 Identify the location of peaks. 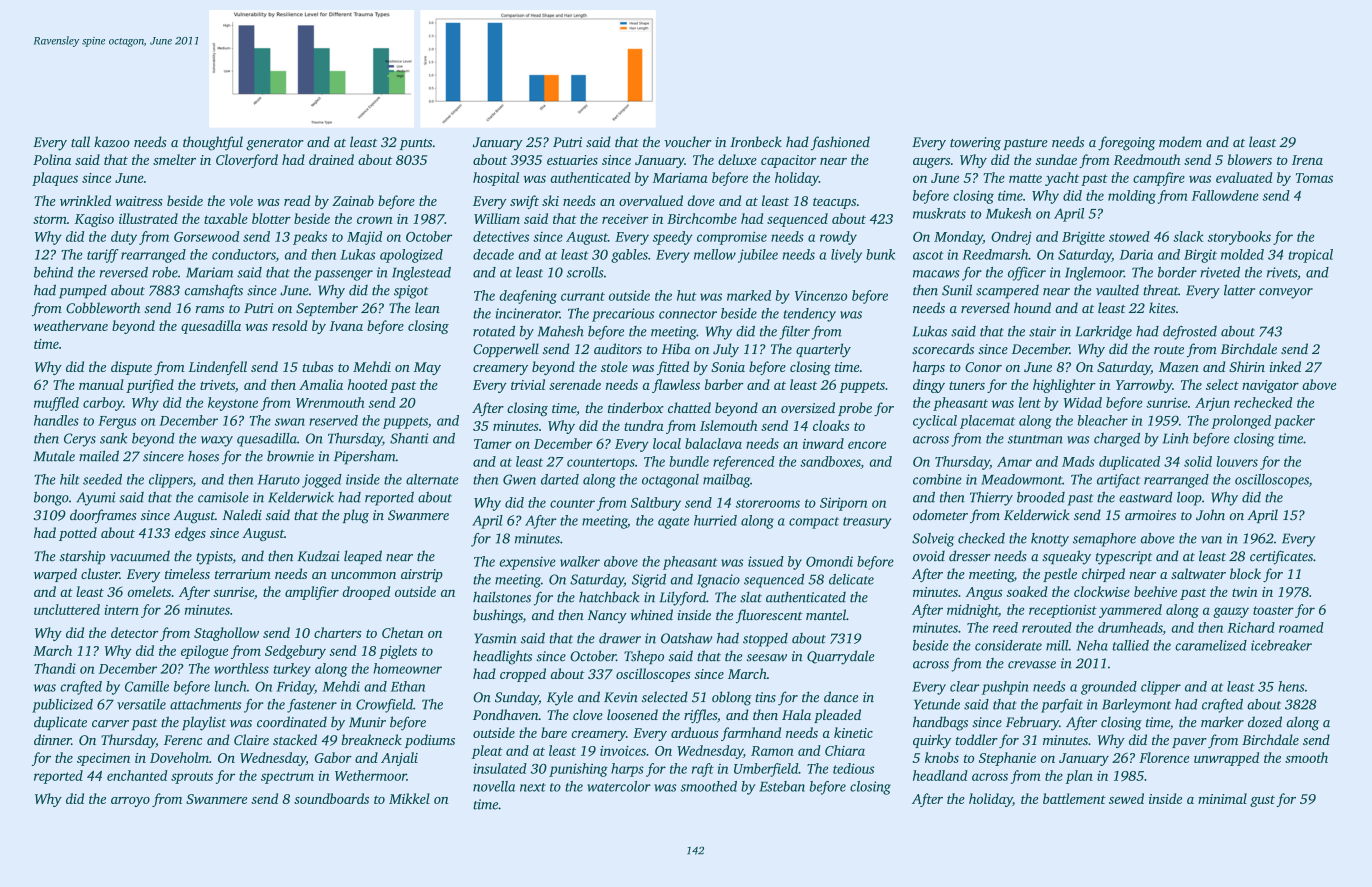
(310, 238).
